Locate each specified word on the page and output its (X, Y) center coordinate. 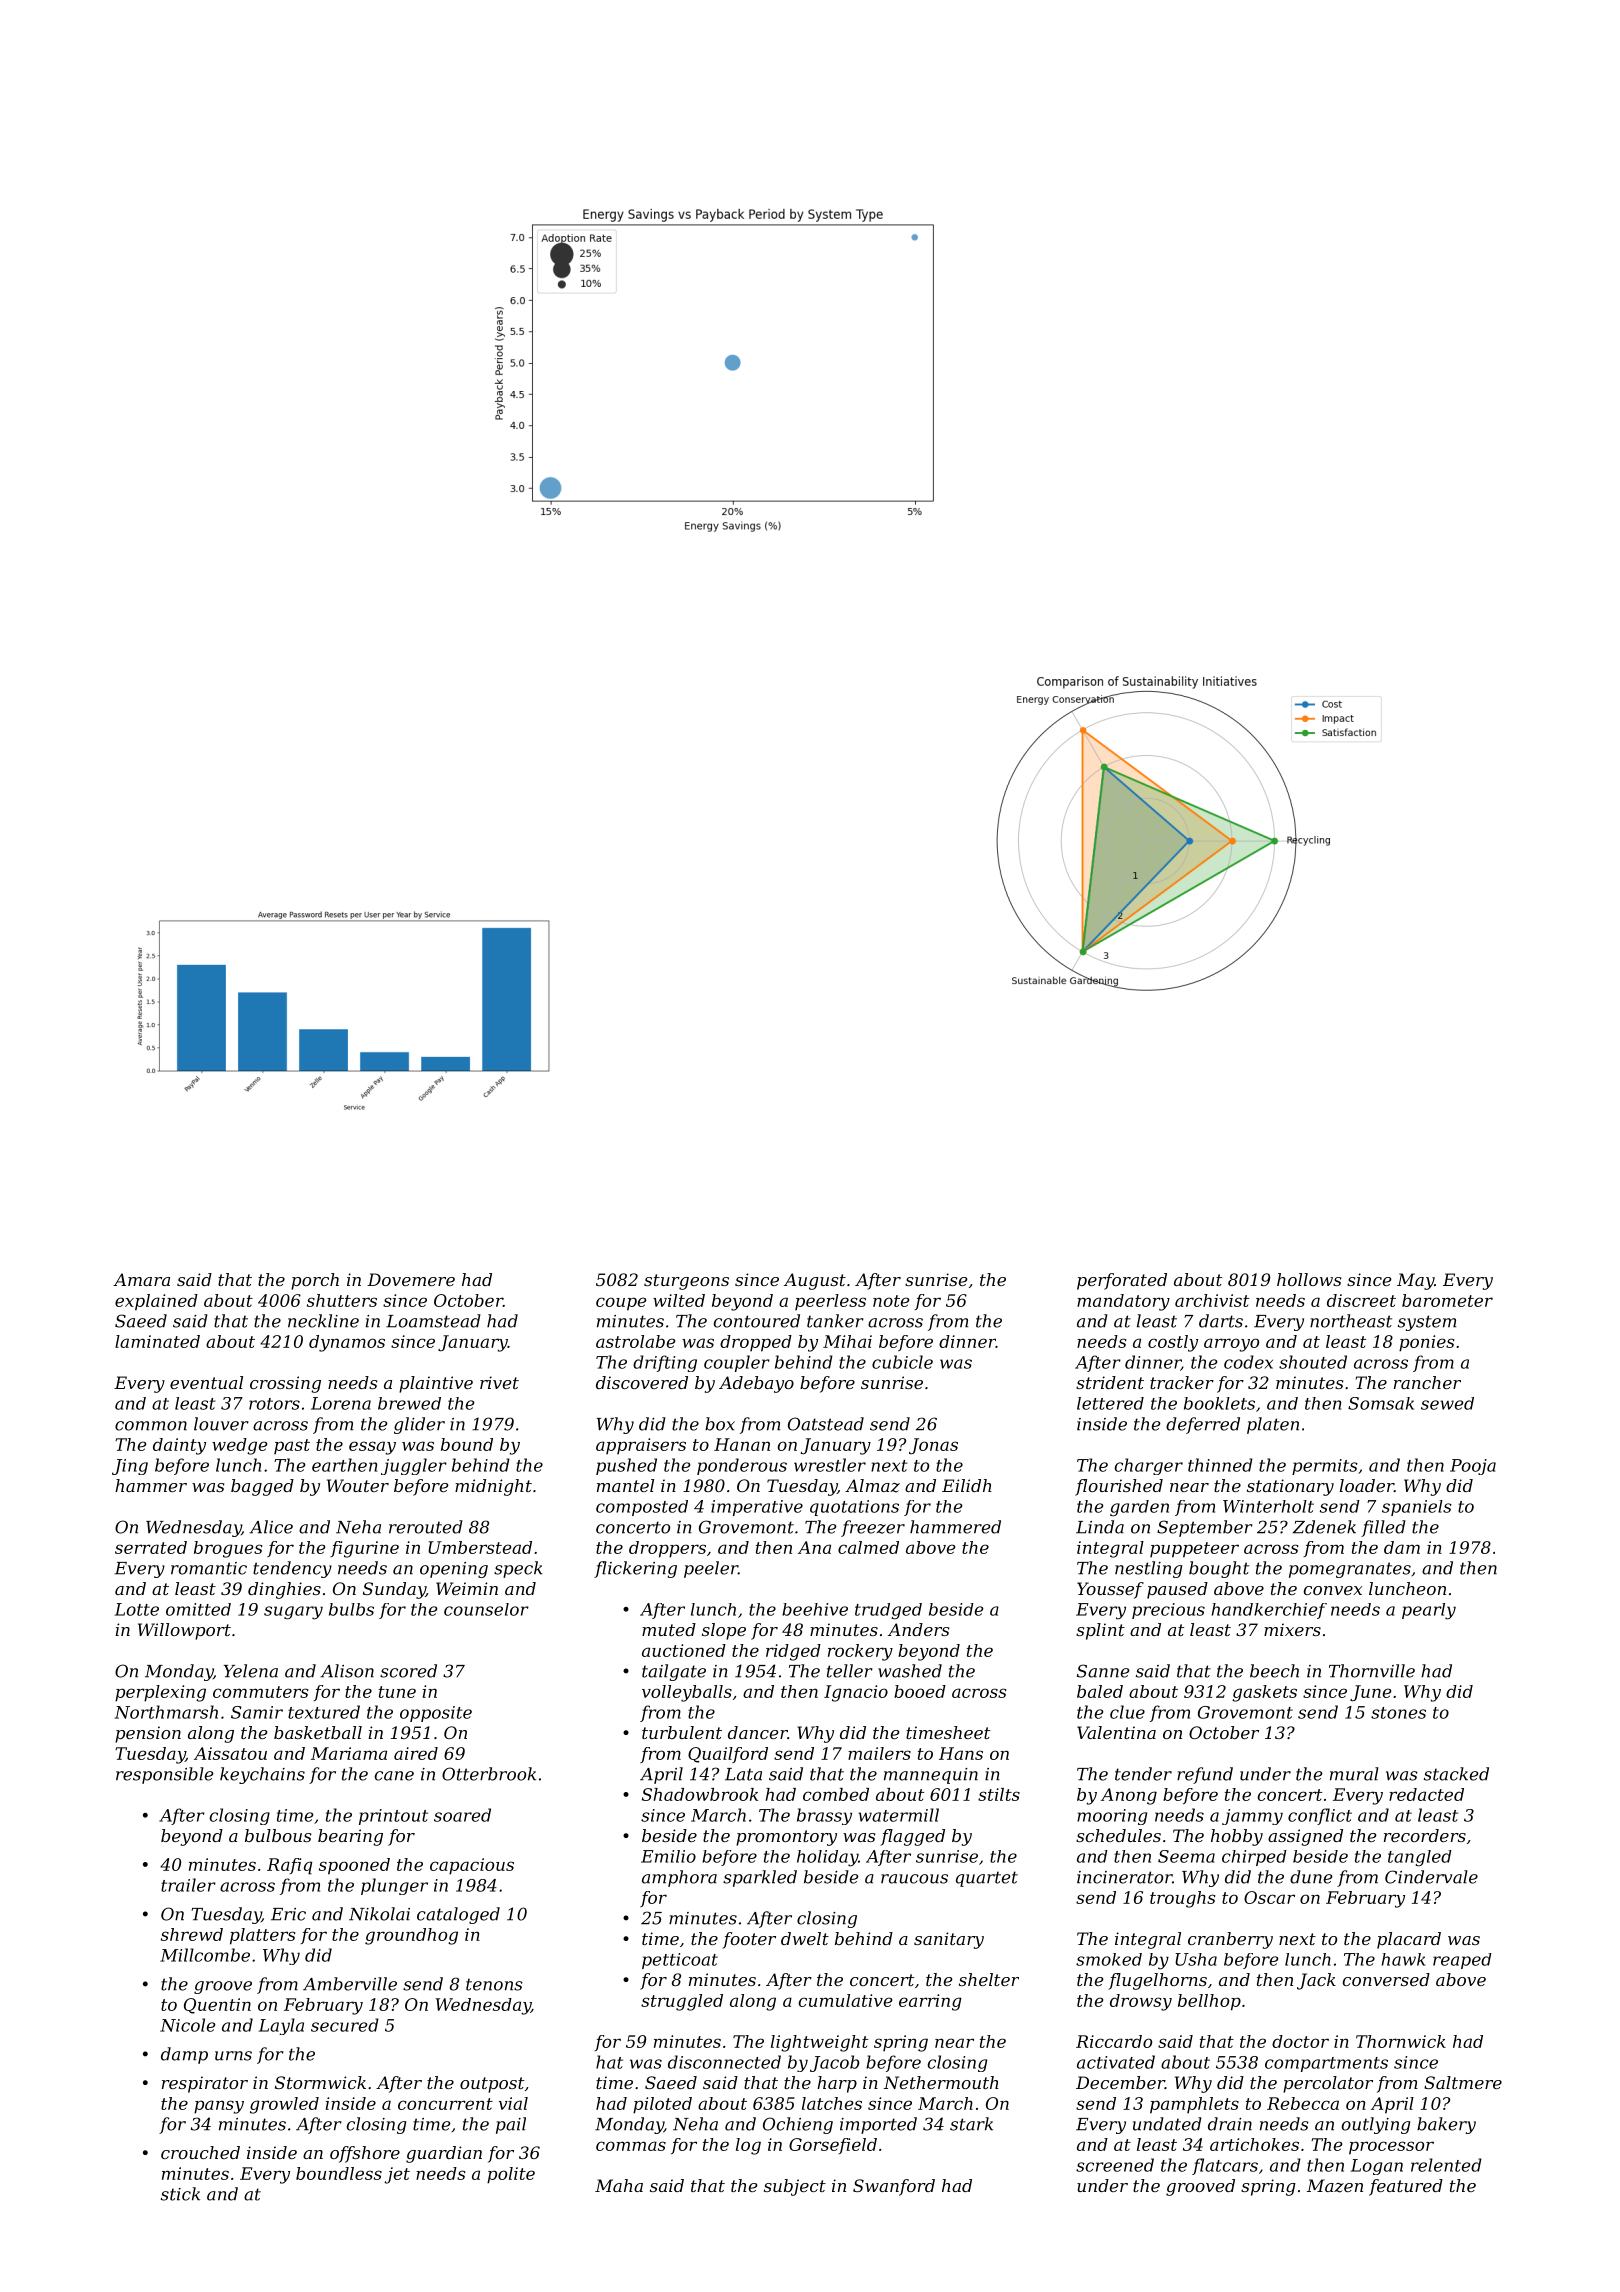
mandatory (1123, 1302)
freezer (873, 1528)
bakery (1446, 2125)
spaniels (1417, 1508)
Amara (141, 1279)
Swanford (894, 2187)
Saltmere (1463, 2082)
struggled (682, 2002)
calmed (868, 1547)
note (891, 1301)
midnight (493, 1487)
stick (180, 2194)
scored (408, 1671)
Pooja (1473, 1467)
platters (262, 1936)
